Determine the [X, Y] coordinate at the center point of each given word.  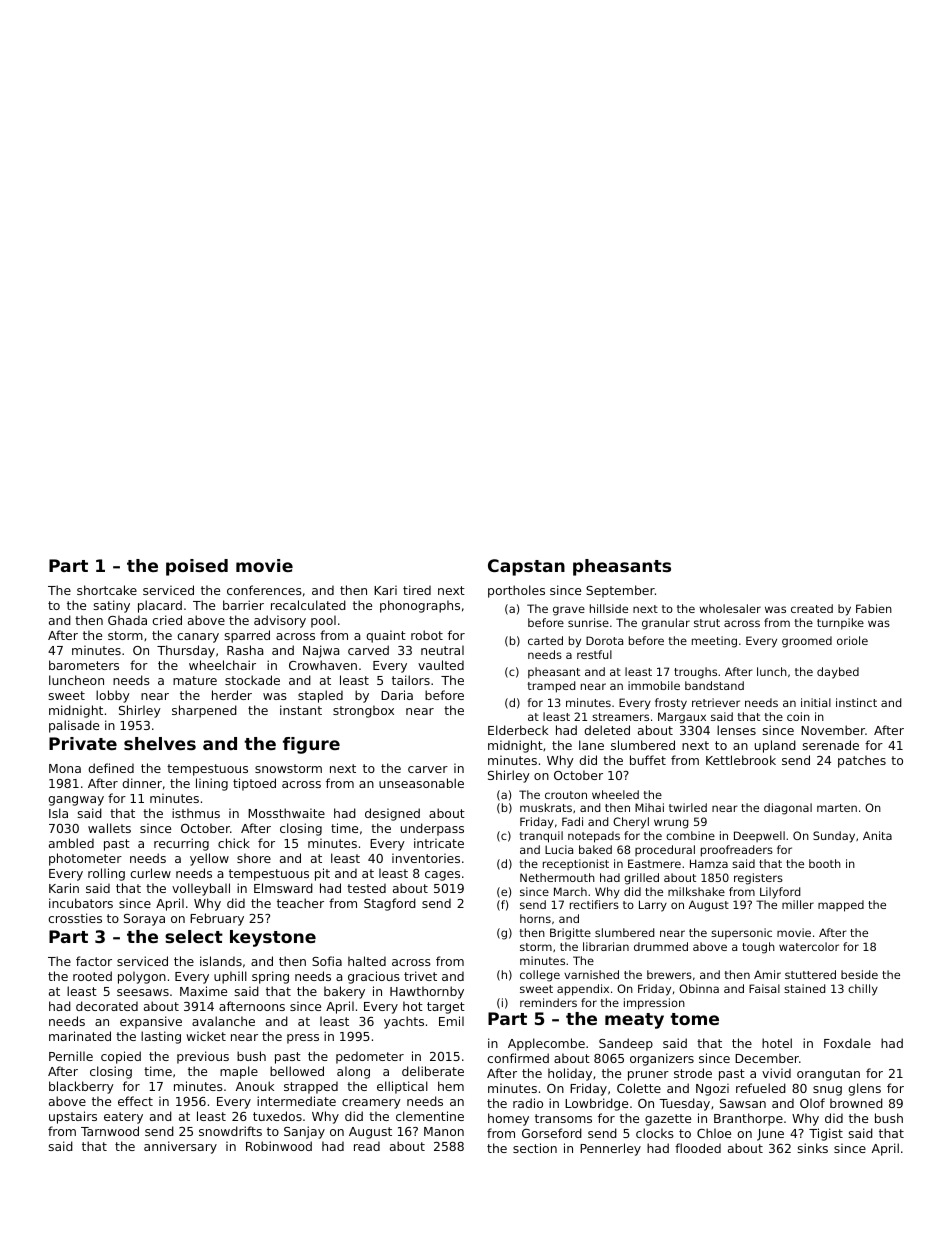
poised [197, 567]
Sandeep [626, 1044]
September [620, 591]
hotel [777, 1043]
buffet [648, 760]
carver [428, 769]
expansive [151, 1022]
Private [83, 743]
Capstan [526, 567]
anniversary [180, 1147]
